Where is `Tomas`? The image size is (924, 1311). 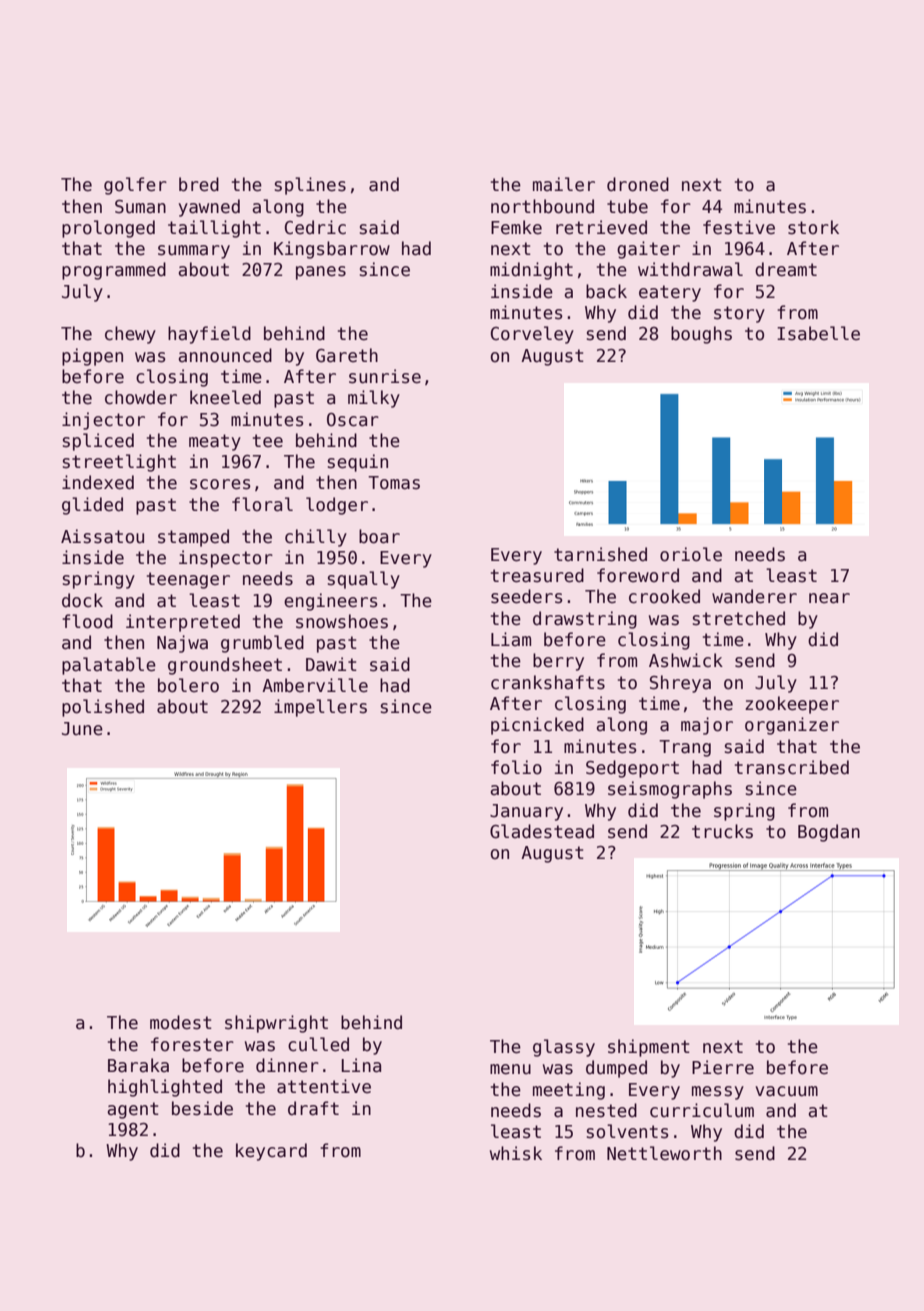
Tomas is located at coordinates (394, 483).
